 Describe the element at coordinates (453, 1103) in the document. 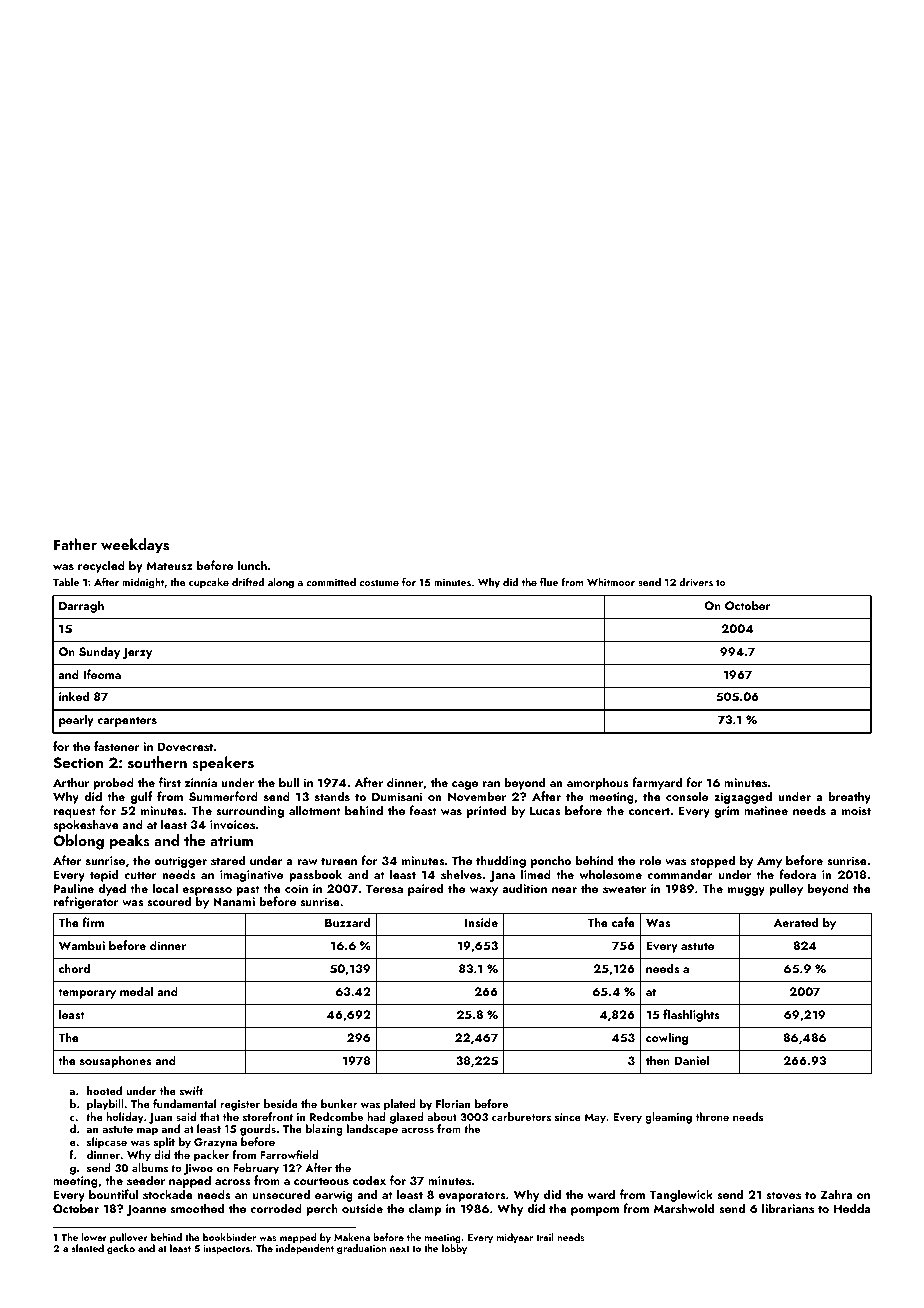

I see `Florian` at that location.
